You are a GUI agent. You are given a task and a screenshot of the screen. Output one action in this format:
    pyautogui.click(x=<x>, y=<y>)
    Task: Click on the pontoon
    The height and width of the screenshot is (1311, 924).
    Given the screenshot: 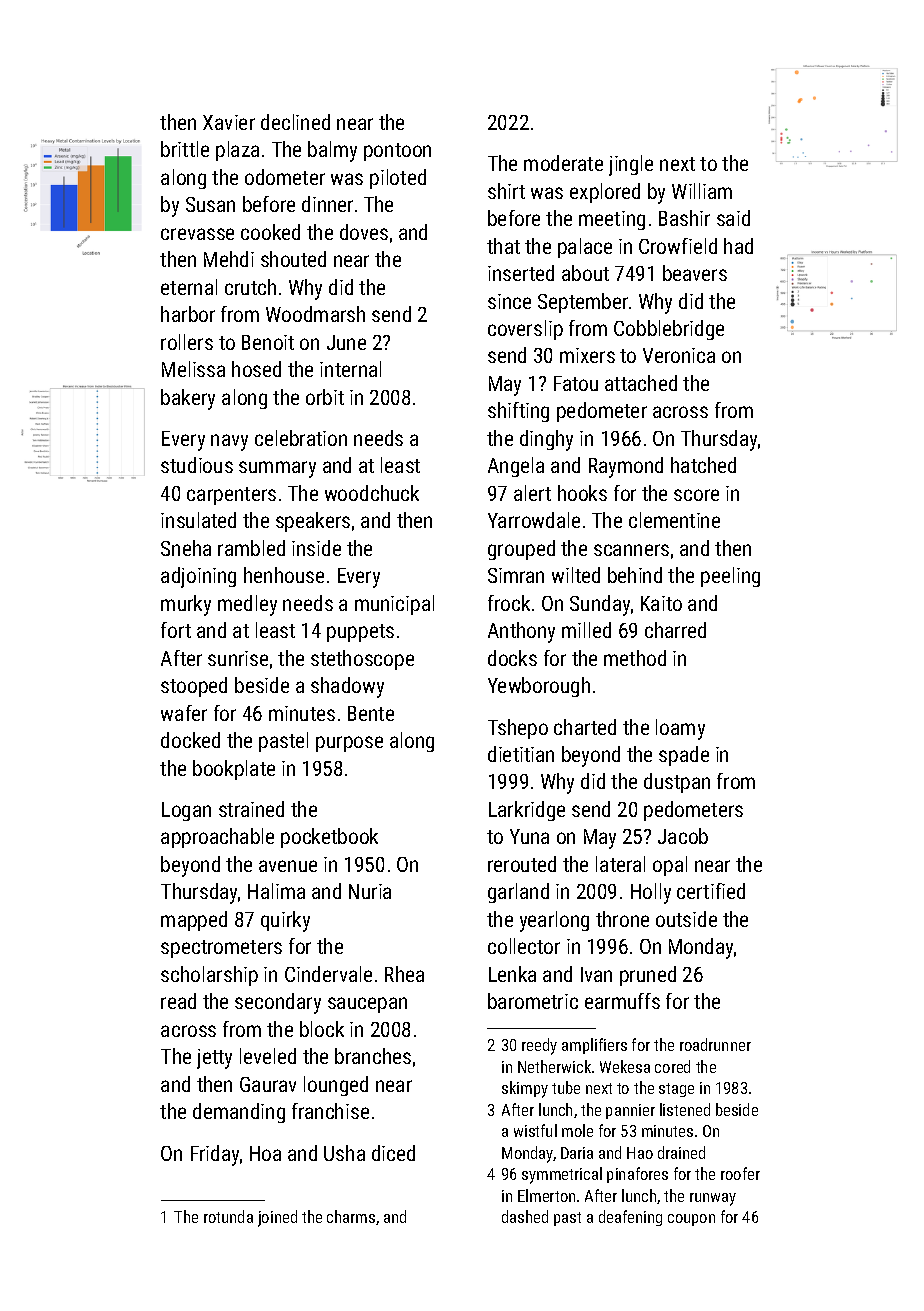 What is the action you would take?
    pyautogui.click(x=397, y=152)
